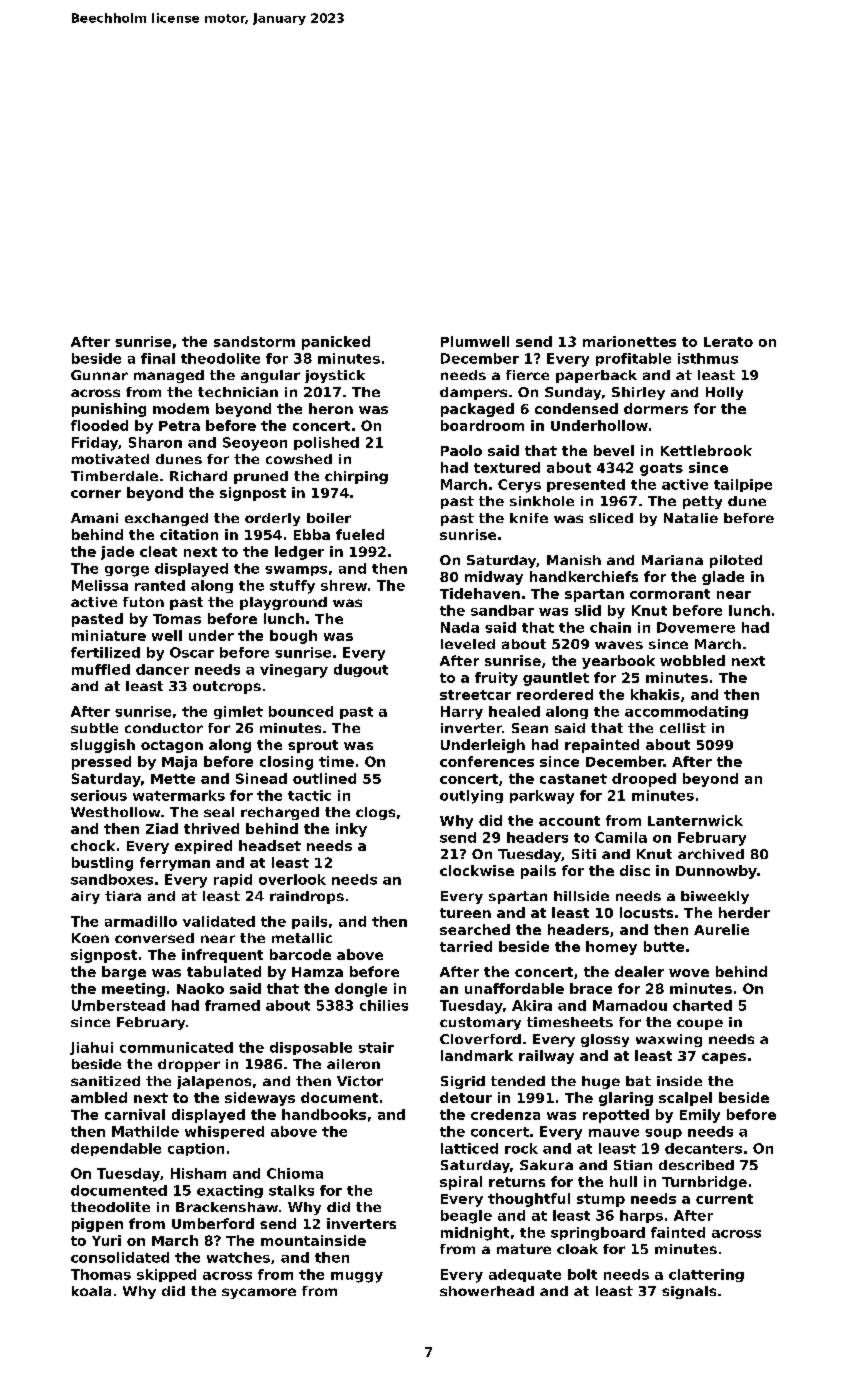 This page has width=849, height=1400. What do you see at coordinates (477, 870) in the page?
I see `clockwise` at bounding box center [477, 870].
